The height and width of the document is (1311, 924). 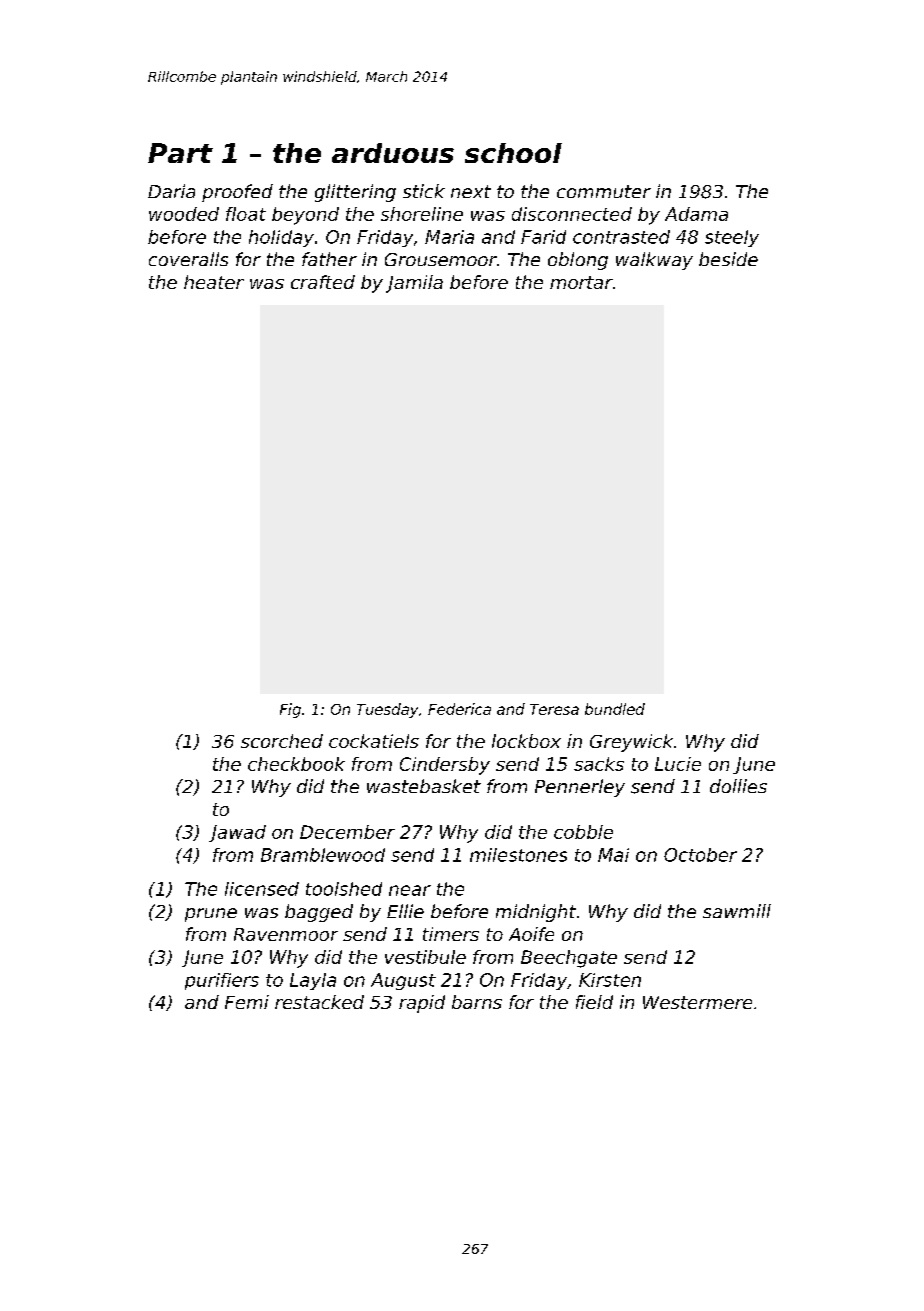 I want to click on Teresa, so click(x=554, y=709).
